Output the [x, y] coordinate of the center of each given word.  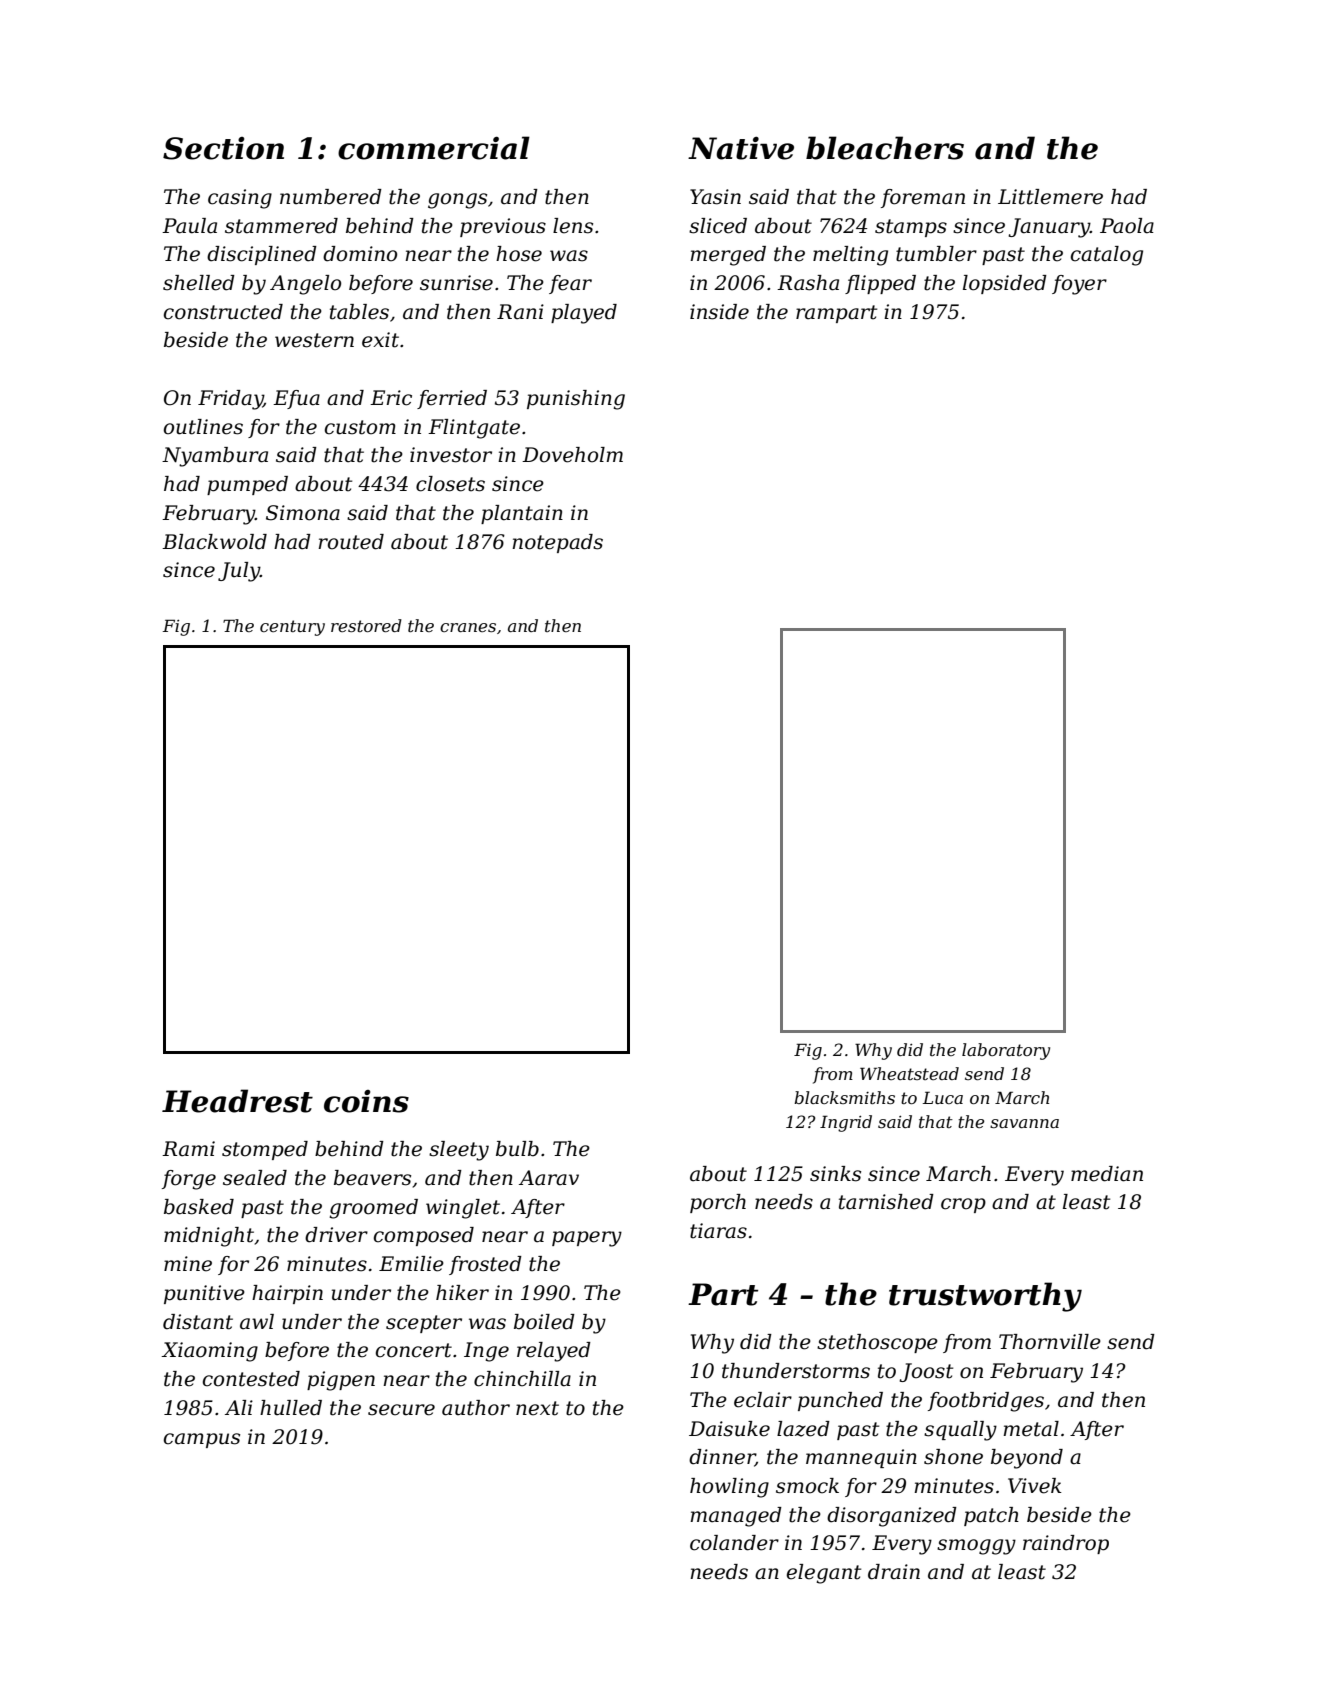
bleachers [885, 148]
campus [202, 1440]
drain [894, 1572]
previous [503, 227]
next [537, 1408]
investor [451, 455]
